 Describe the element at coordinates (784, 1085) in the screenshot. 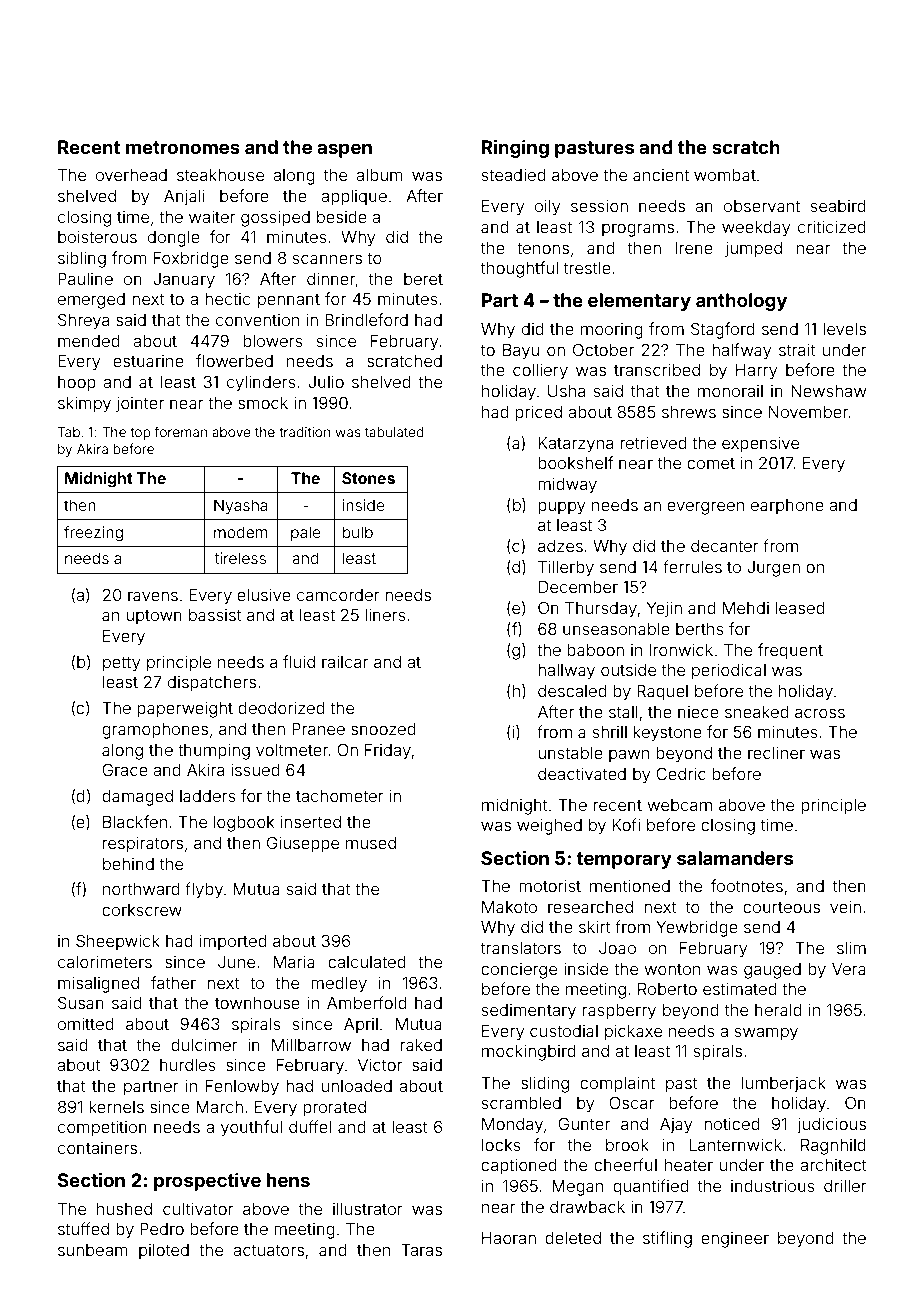

I see `lumberjack` at that location.
